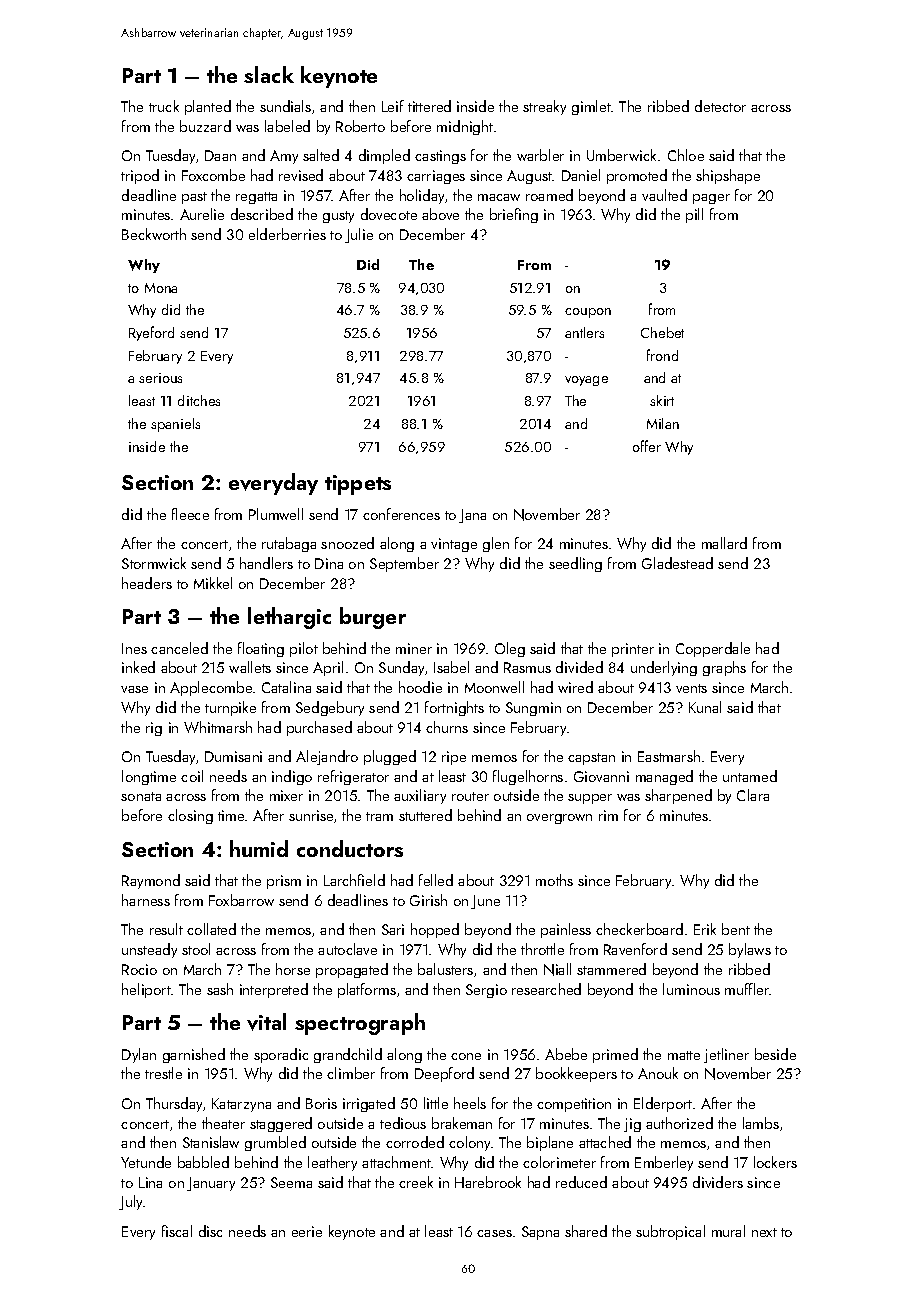 This page has width=924, height=1308. What do you see at coordinates (164, 106) in the page?
I see `truck` at bounding box center [164, 106].
